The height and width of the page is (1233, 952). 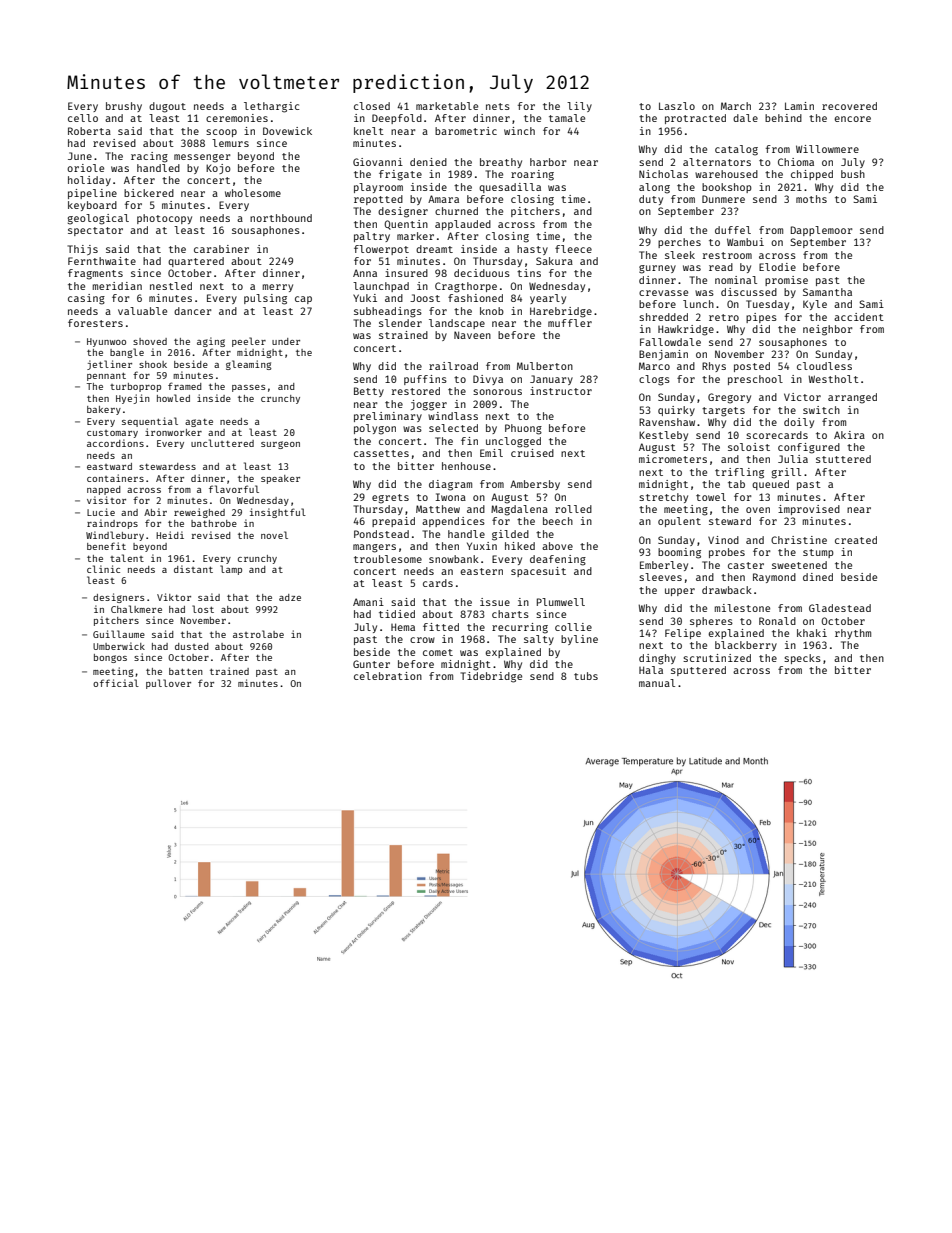 What do you see at coordinates (554, 261) in the page?
I see `Sakura` at bounding box center [554, 261].
